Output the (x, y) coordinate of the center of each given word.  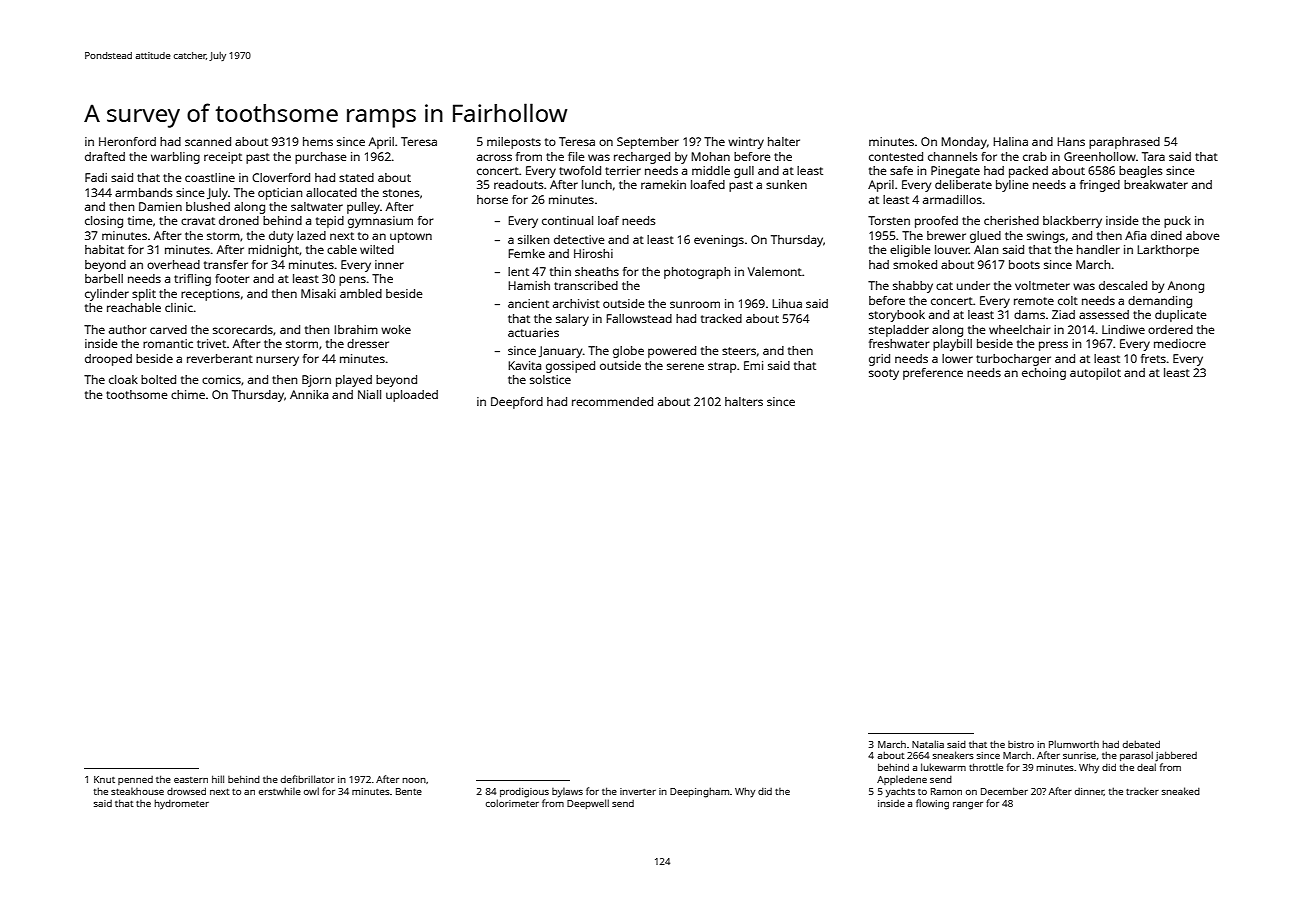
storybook (897, 316)
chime (188, 394)
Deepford (517, 403)
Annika (309, 394)
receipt (223, 158)
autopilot (1095, 374)
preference (933, 374)
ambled (361, 293)
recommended (612, 401)
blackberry (1072, 222)
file (576, 156)
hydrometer (181, 804)
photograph (697, 273)
